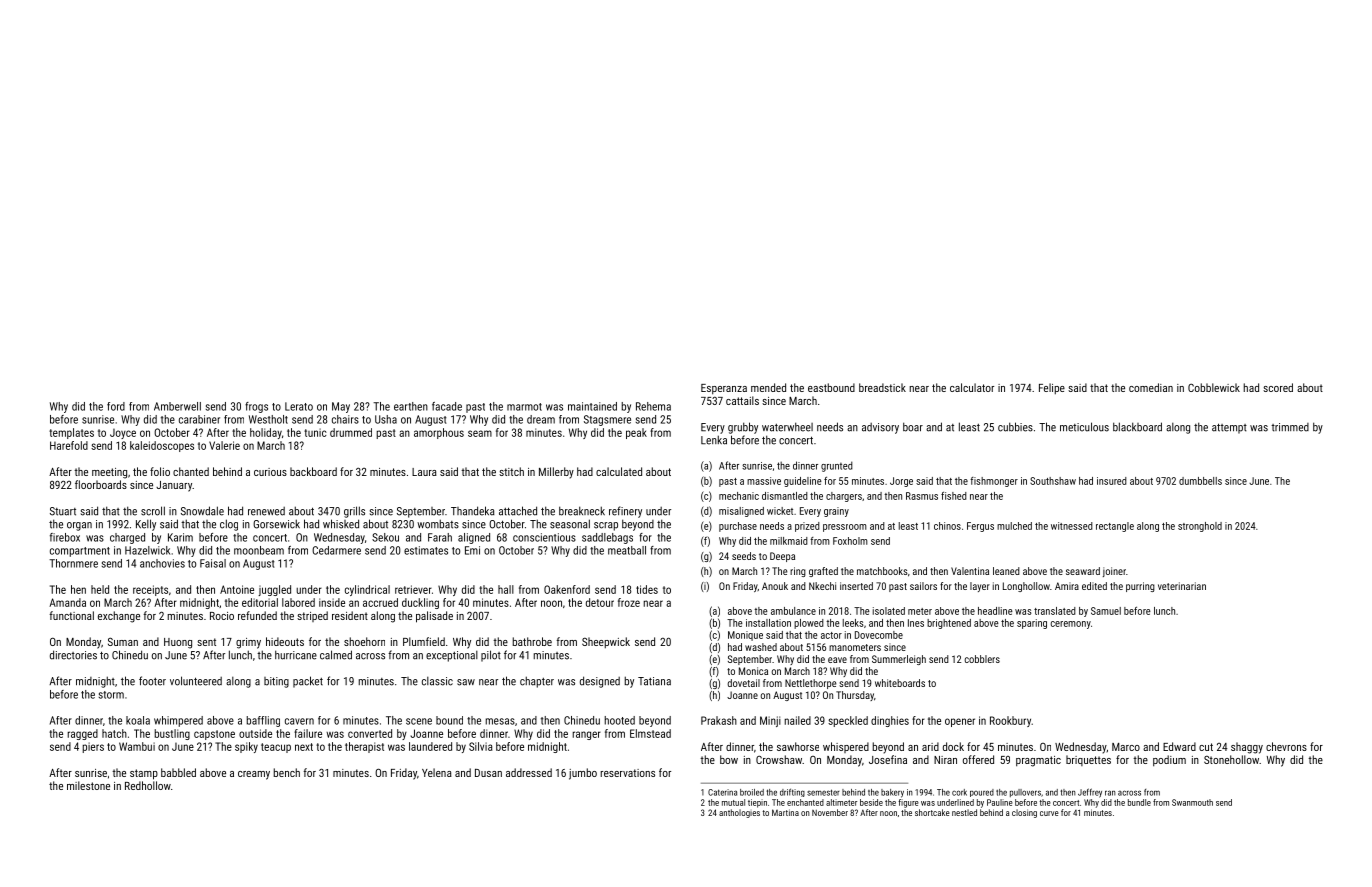 The image size is (1372, 887). What do you see at coordinates (69, 445) in the screenshot?
I see `Harefold` at bounding box center [69, 445].
